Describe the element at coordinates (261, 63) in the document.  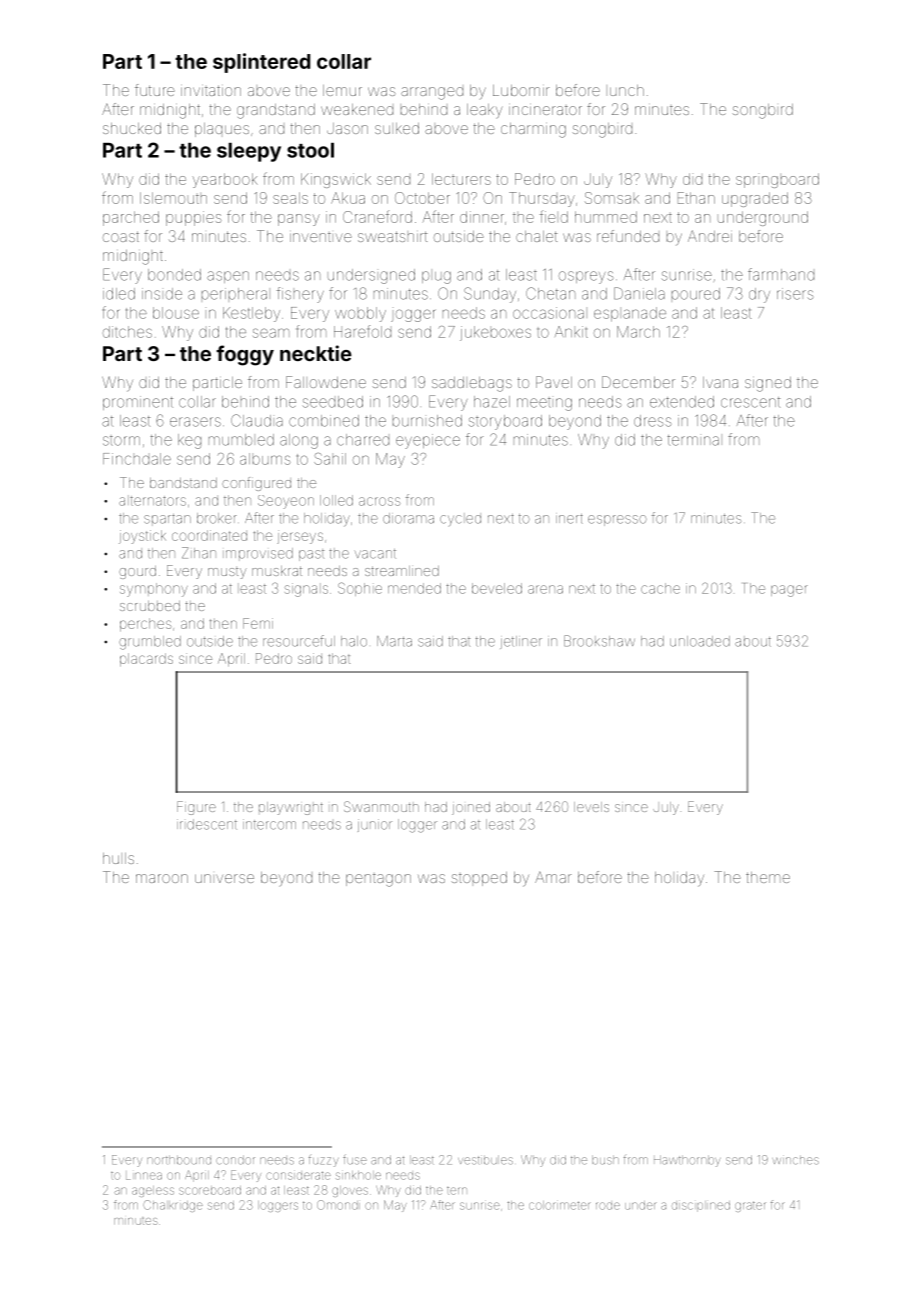
I see `splintered` at that location.
